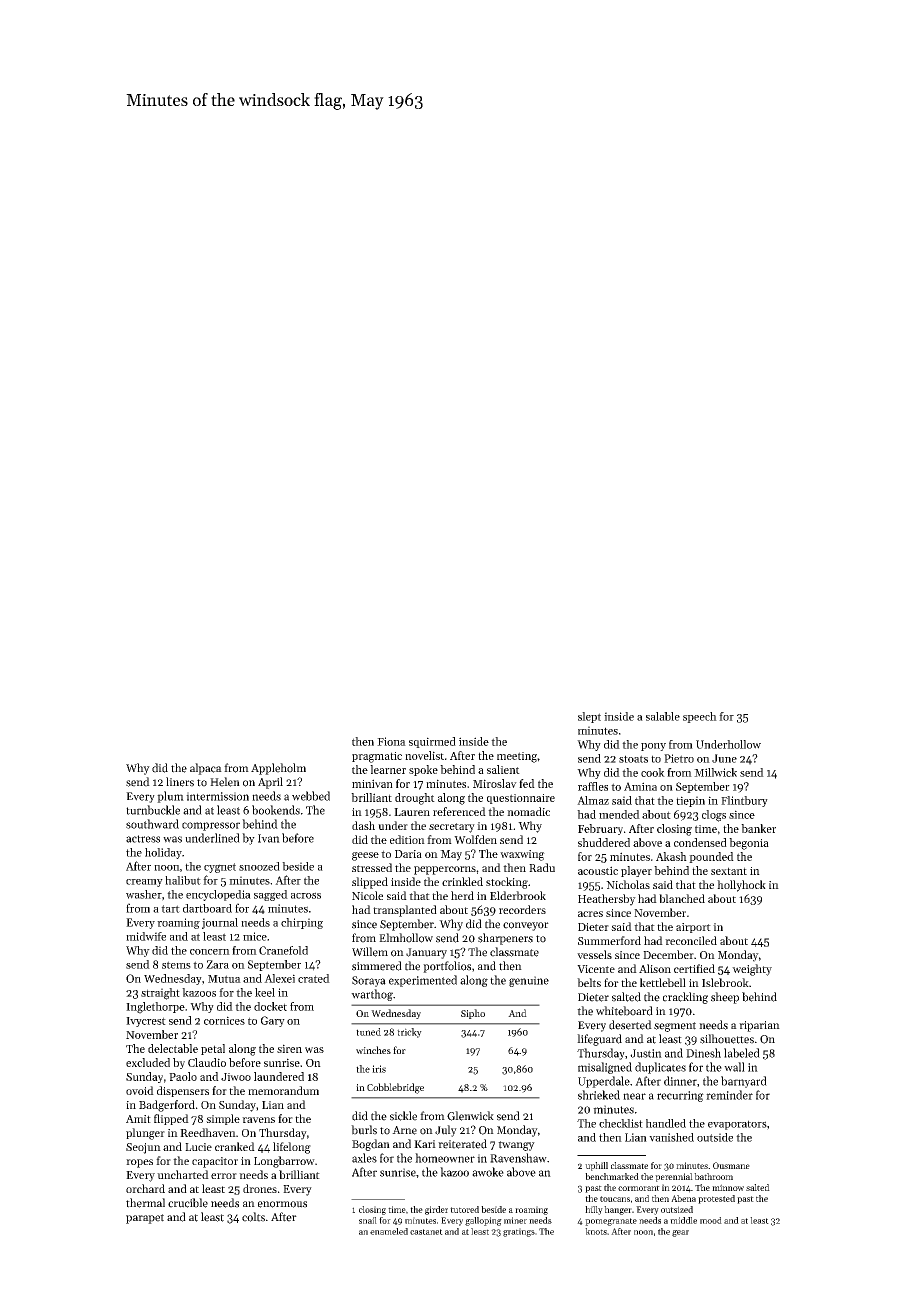 Image resolution: width=908 pixels, height=1316 pixels. What do you see at coordinates (225, 782) in the image?
I see `Helen` at bounding box center [225, 782].
